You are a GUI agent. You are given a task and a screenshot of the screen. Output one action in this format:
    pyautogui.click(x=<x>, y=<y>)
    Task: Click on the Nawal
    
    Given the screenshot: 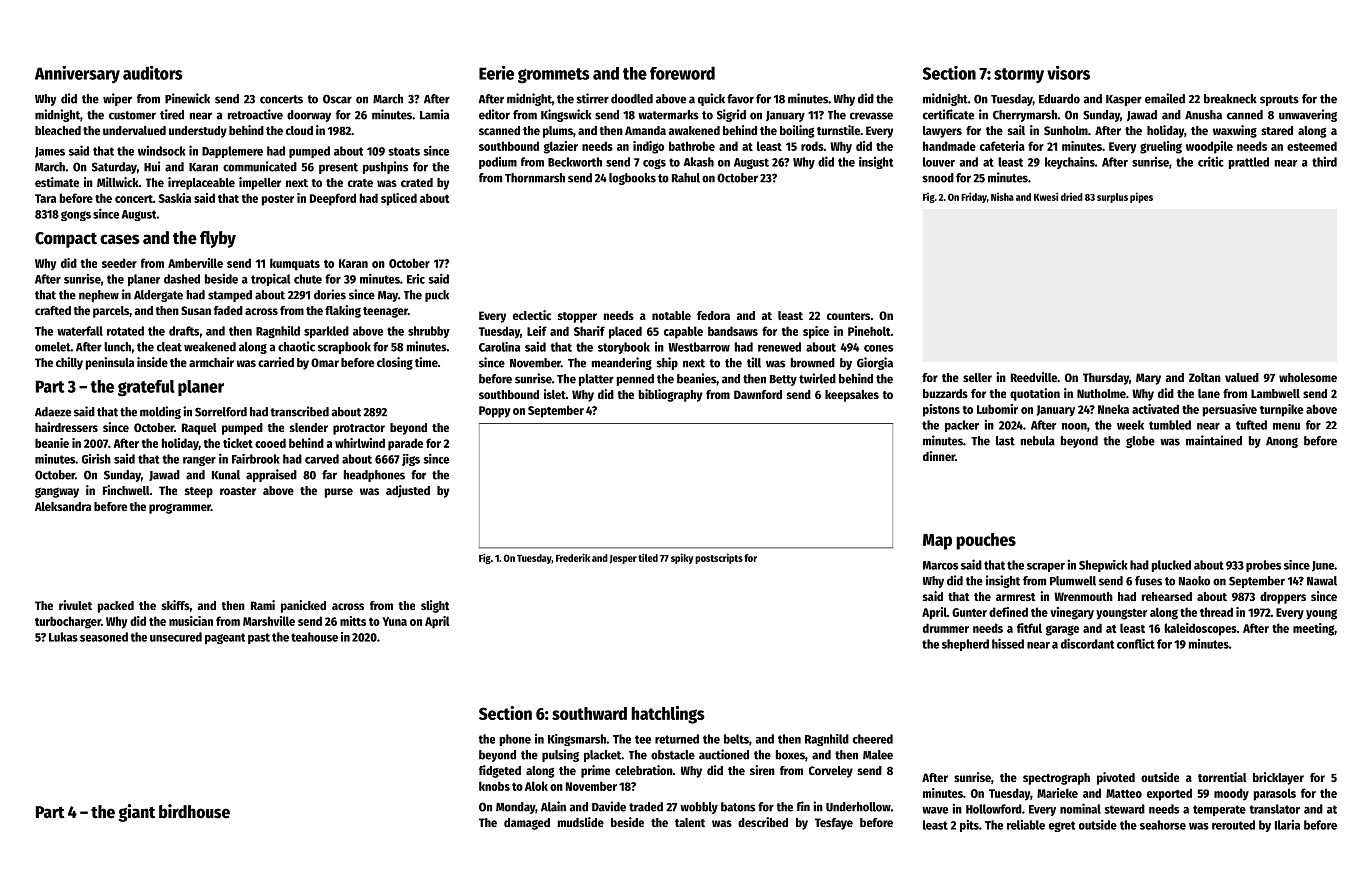 What is the action you would take?
    pyautogui.click(x=1322, y=581)
